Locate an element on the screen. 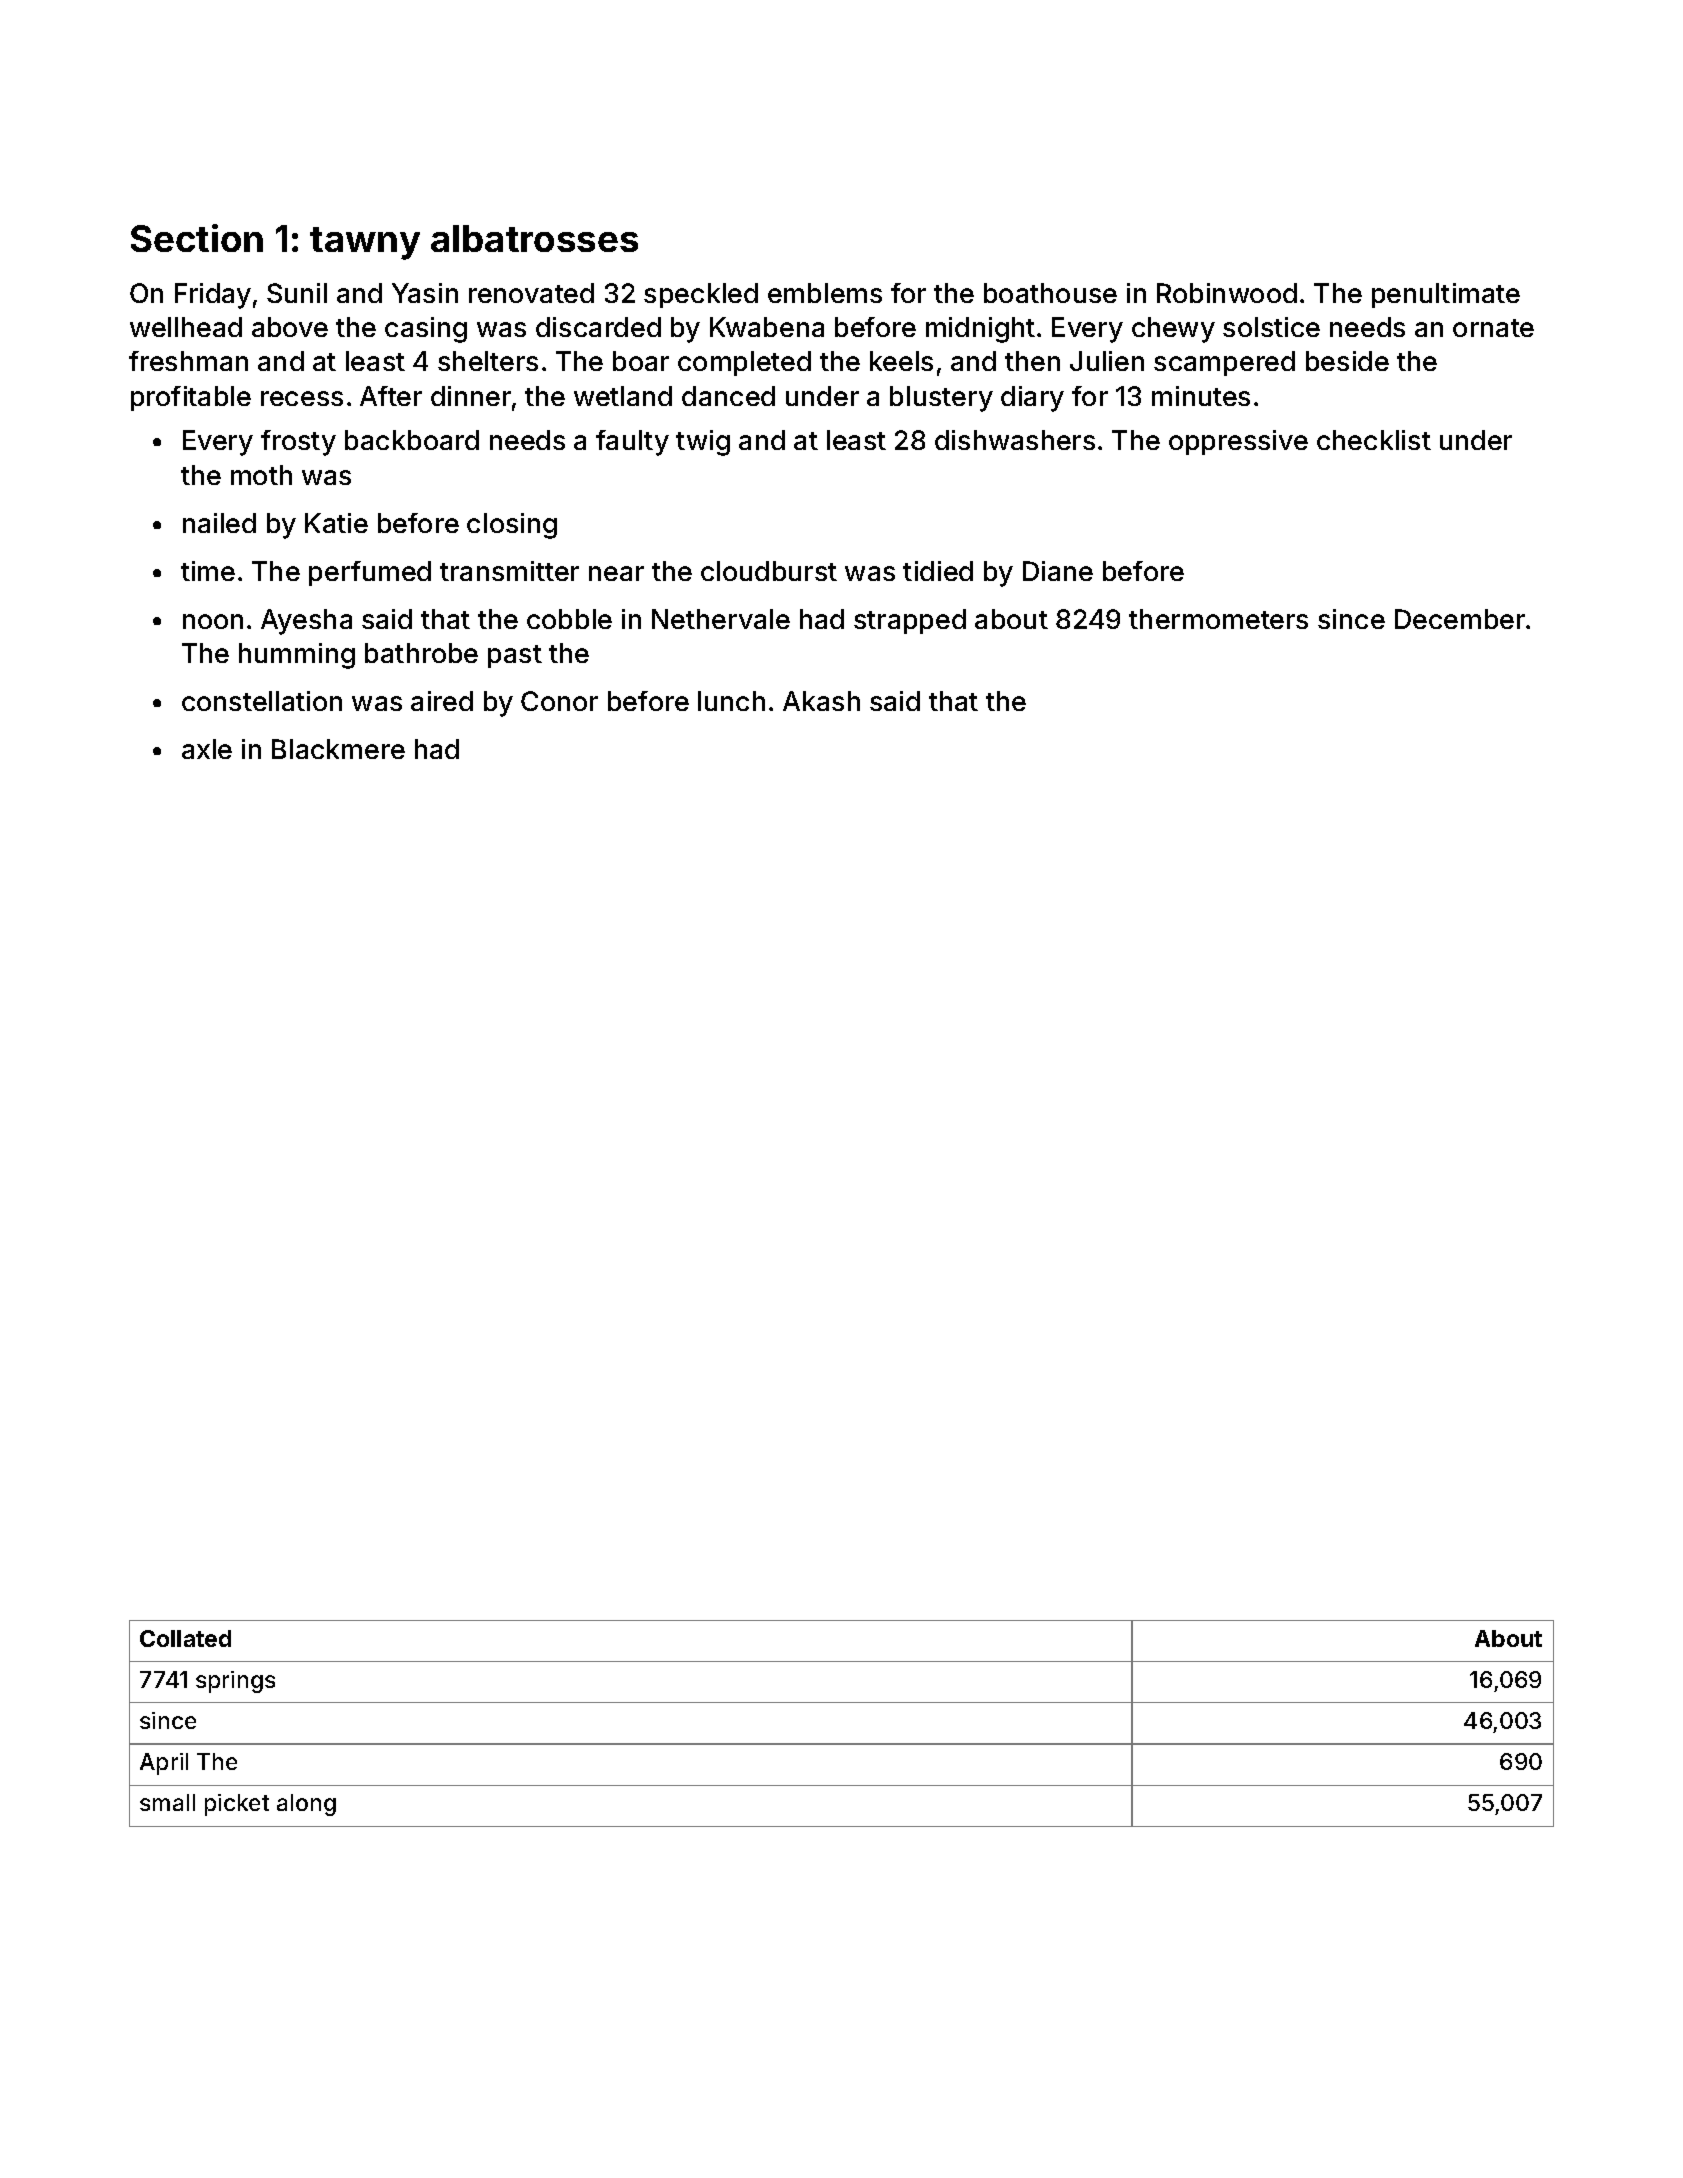  near is located at coordinates (616, 573).
